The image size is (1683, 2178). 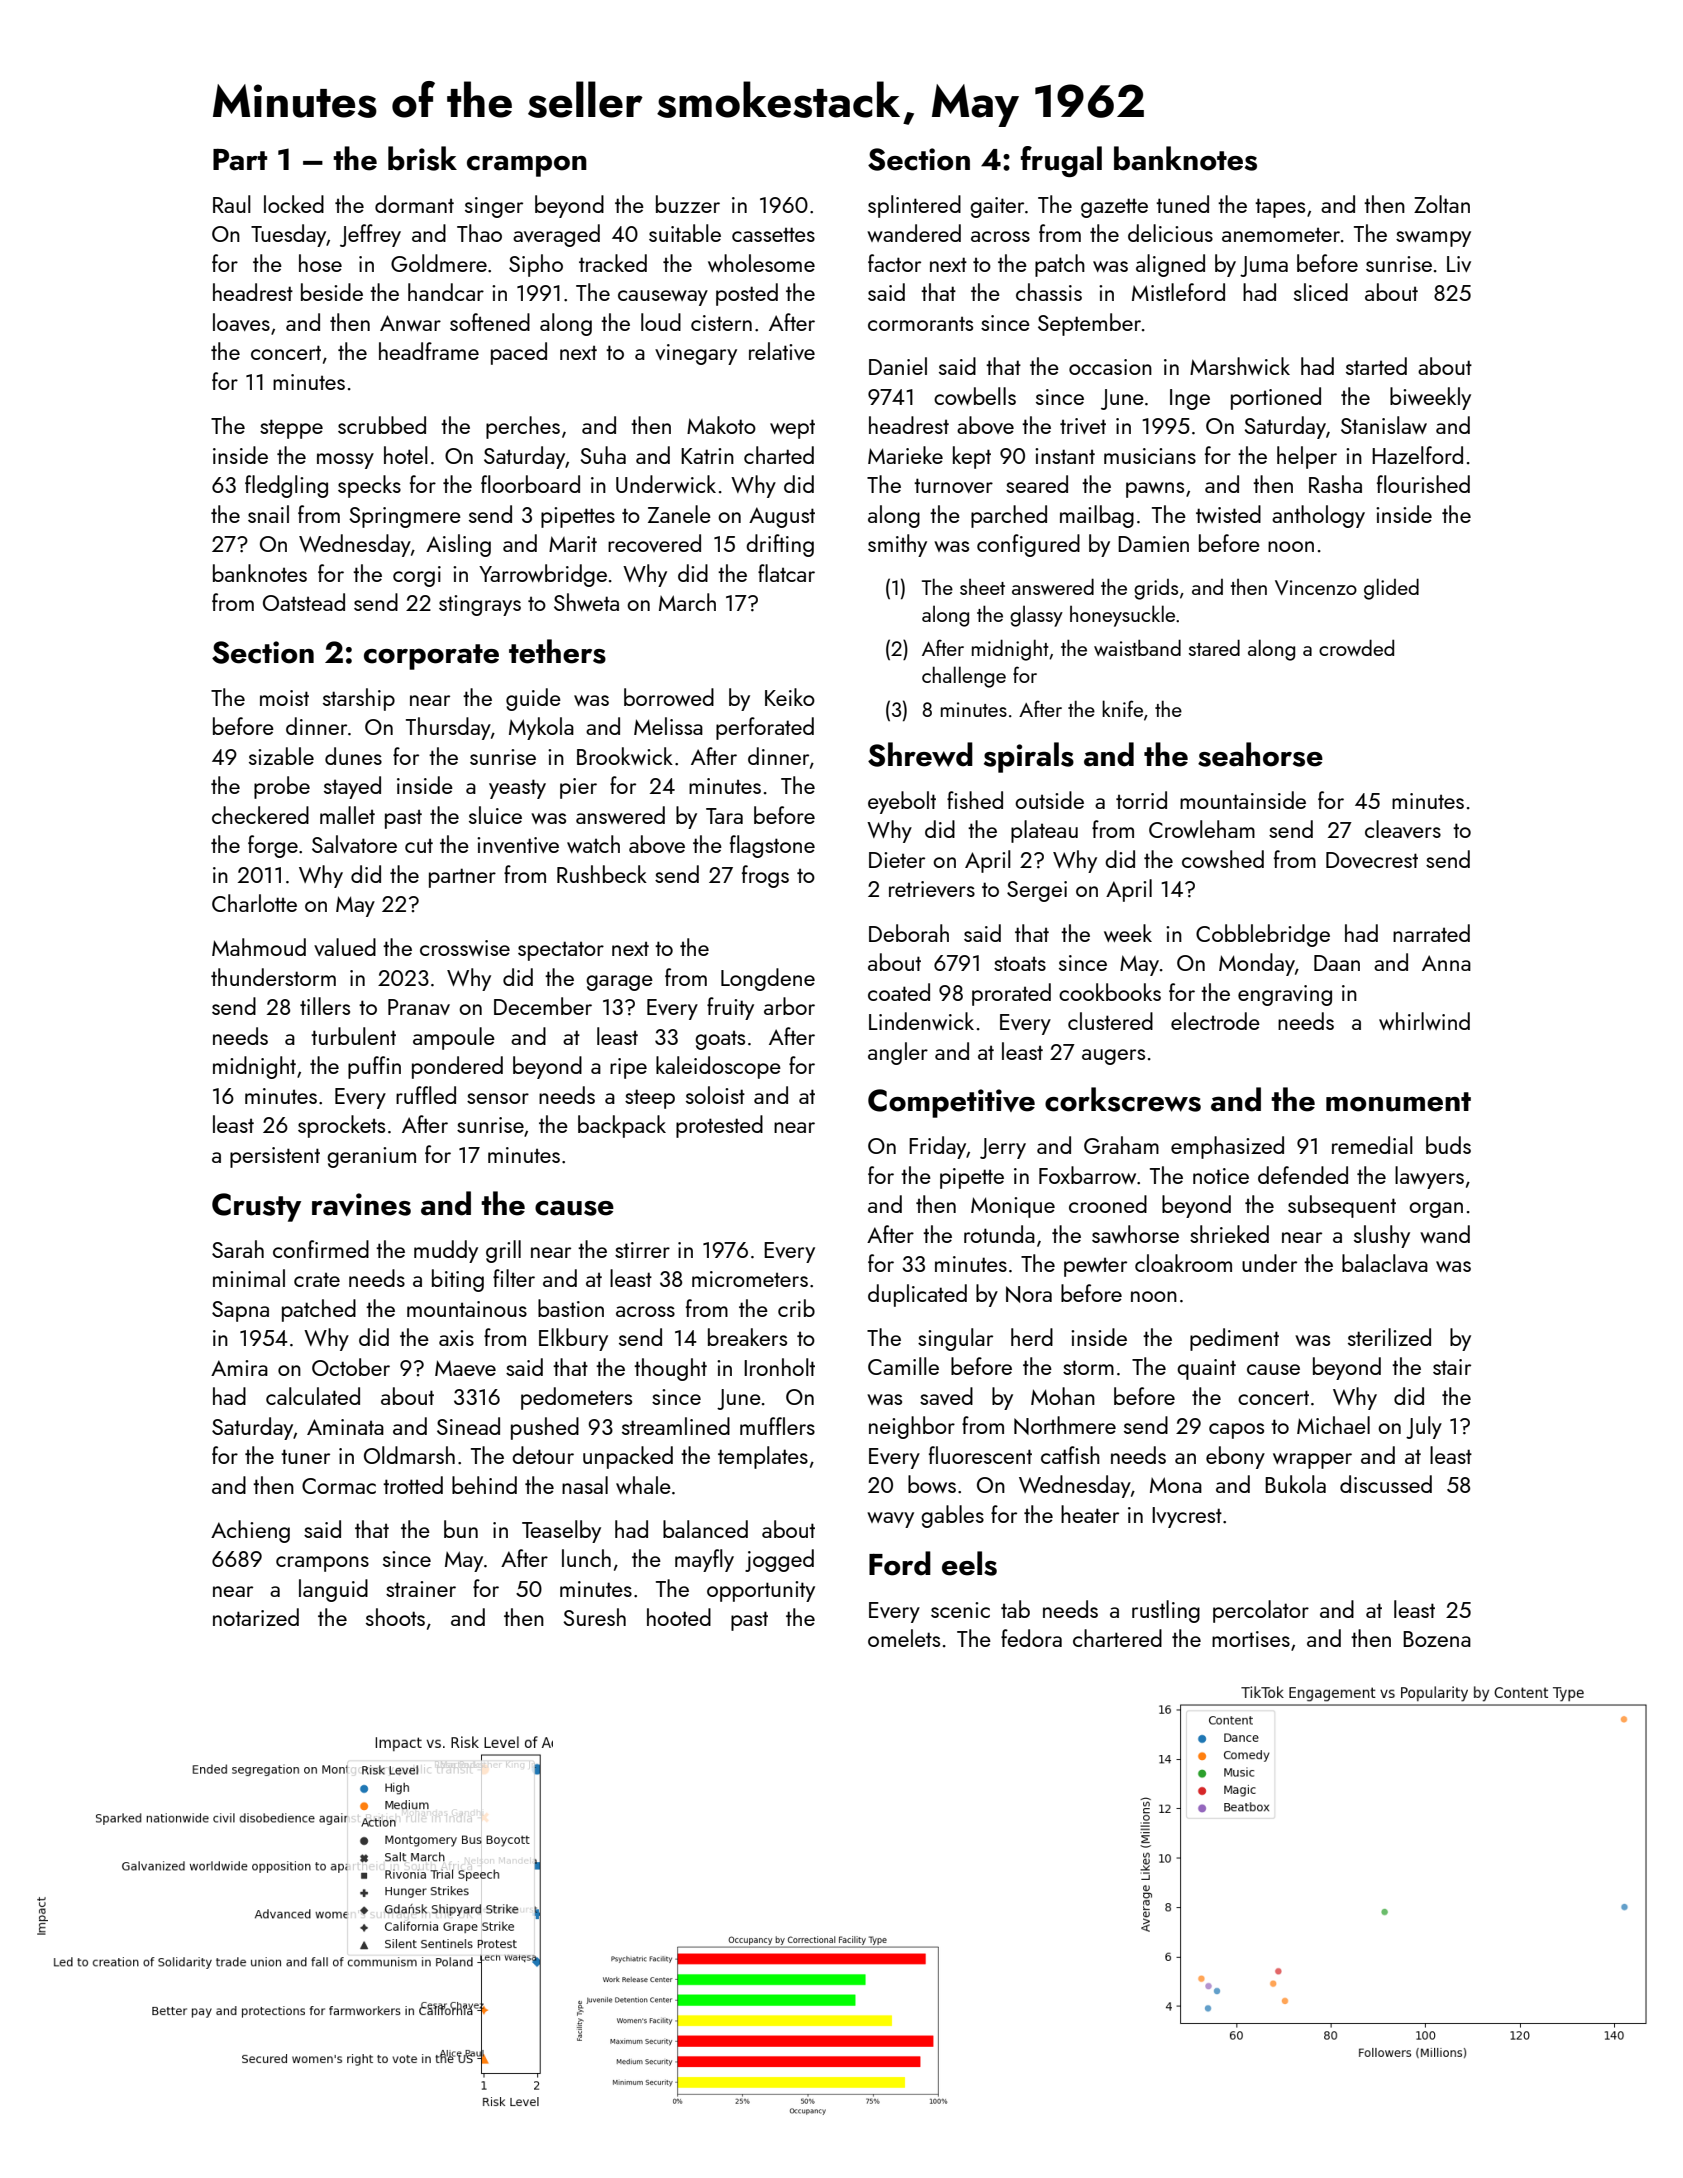 What do you see at coordinates (1356, 647) in the image?
I see `crowded` at bounding box center [1356, 647].
